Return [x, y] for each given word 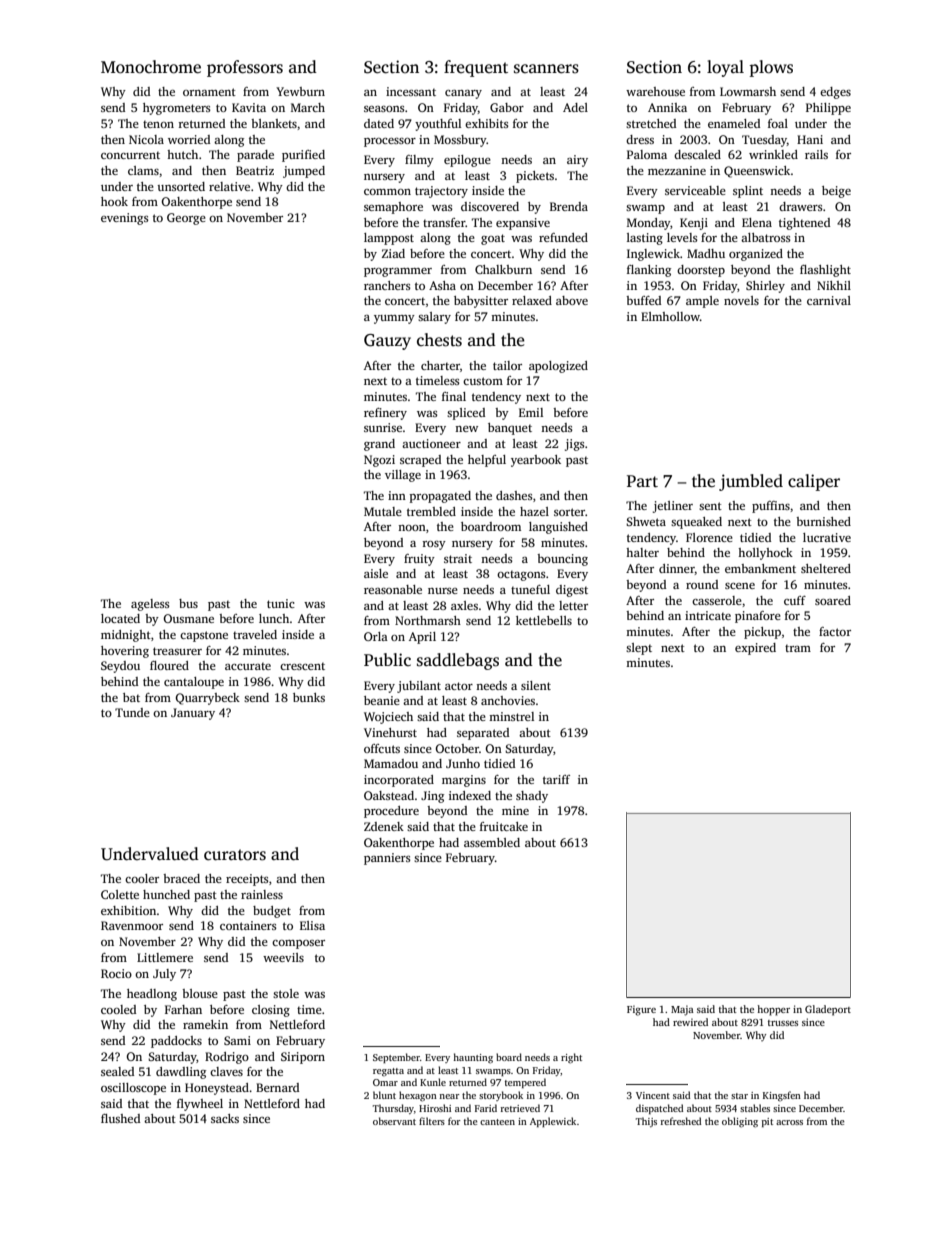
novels [741, 300]
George [186, 219]
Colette [120, 894]
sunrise [383, 427]
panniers [387, 859]
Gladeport [828, 1010]
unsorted [181, 186]
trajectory [441, 192]
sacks [225, 1118]
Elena [757, 222]
